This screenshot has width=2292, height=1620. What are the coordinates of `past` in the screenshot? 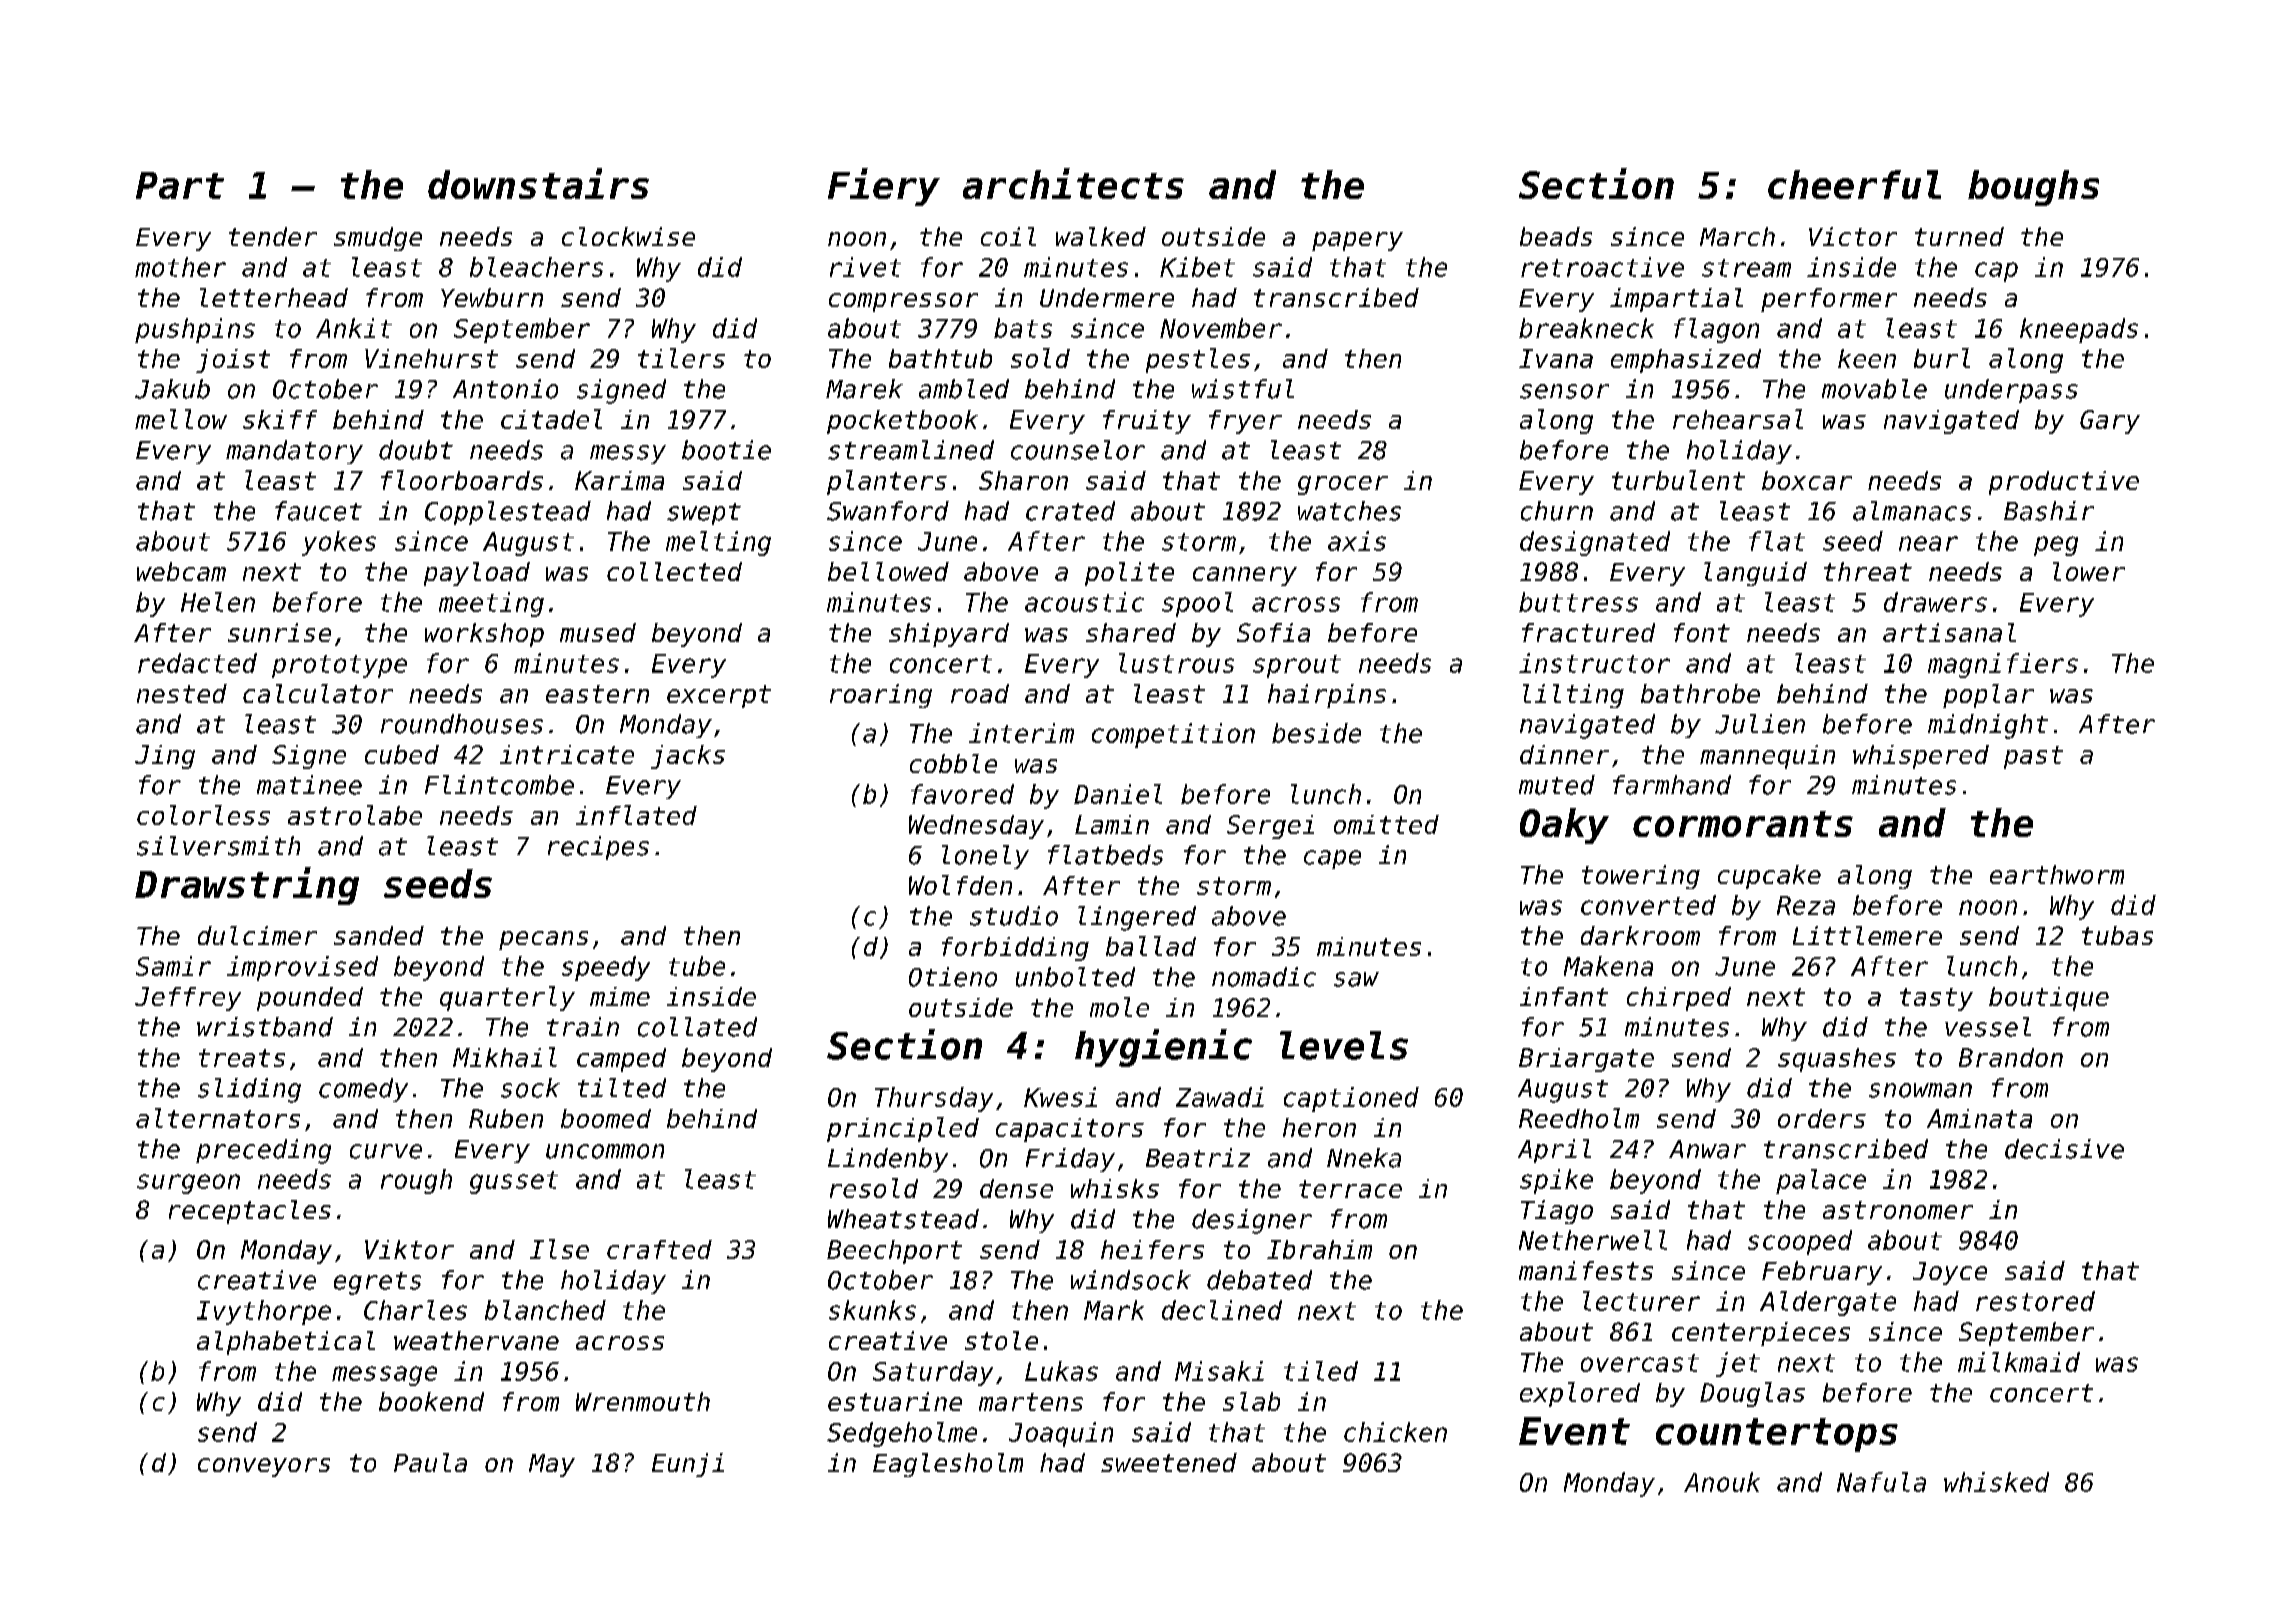 It's located at (2033, 757).
